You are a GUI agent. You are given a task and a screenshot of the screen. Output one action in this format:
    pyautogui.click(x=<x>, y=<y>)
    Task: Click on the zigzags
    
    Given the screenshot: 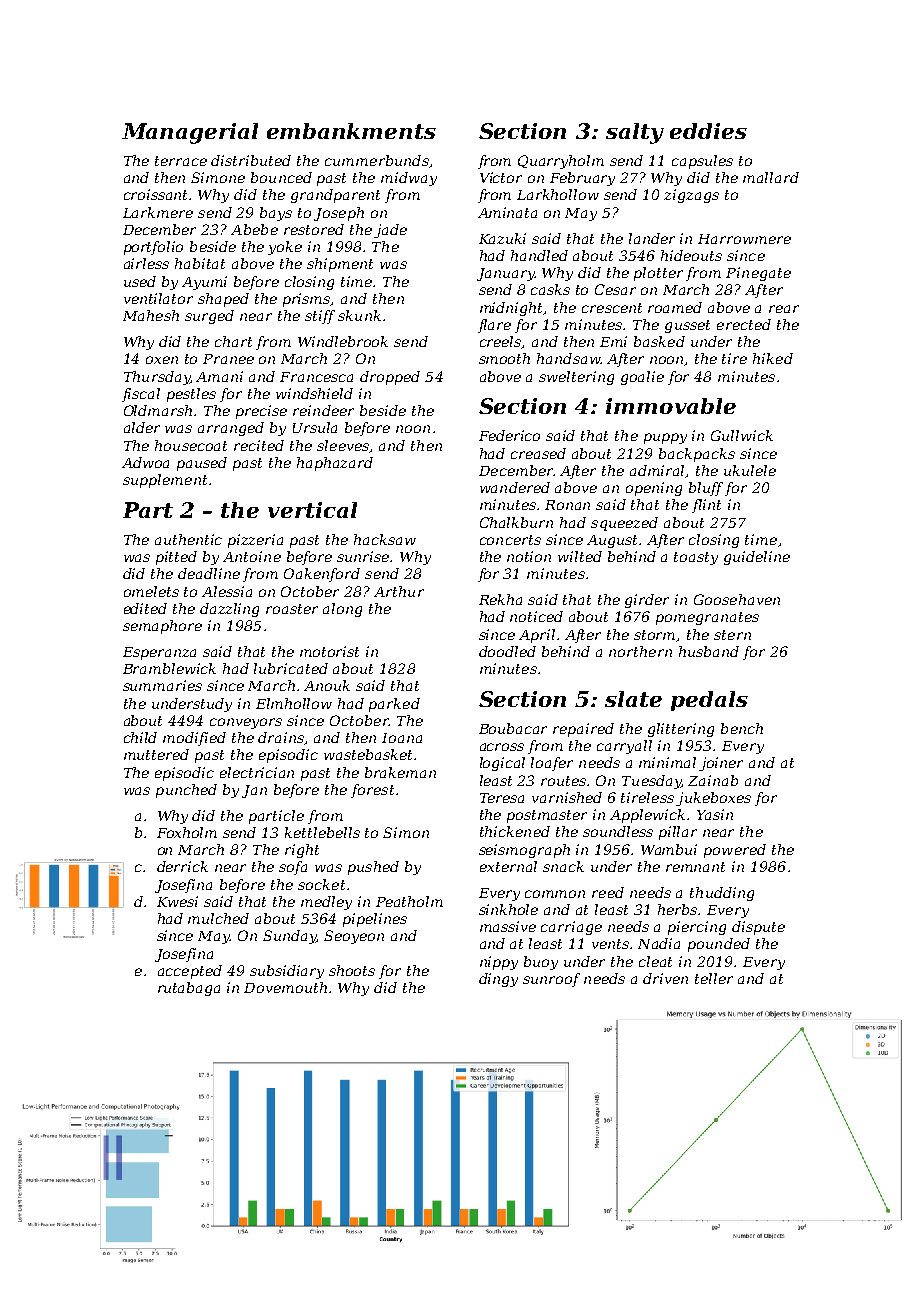 What is the action you would take?
    pyautogui.click(x=691, y=196)
